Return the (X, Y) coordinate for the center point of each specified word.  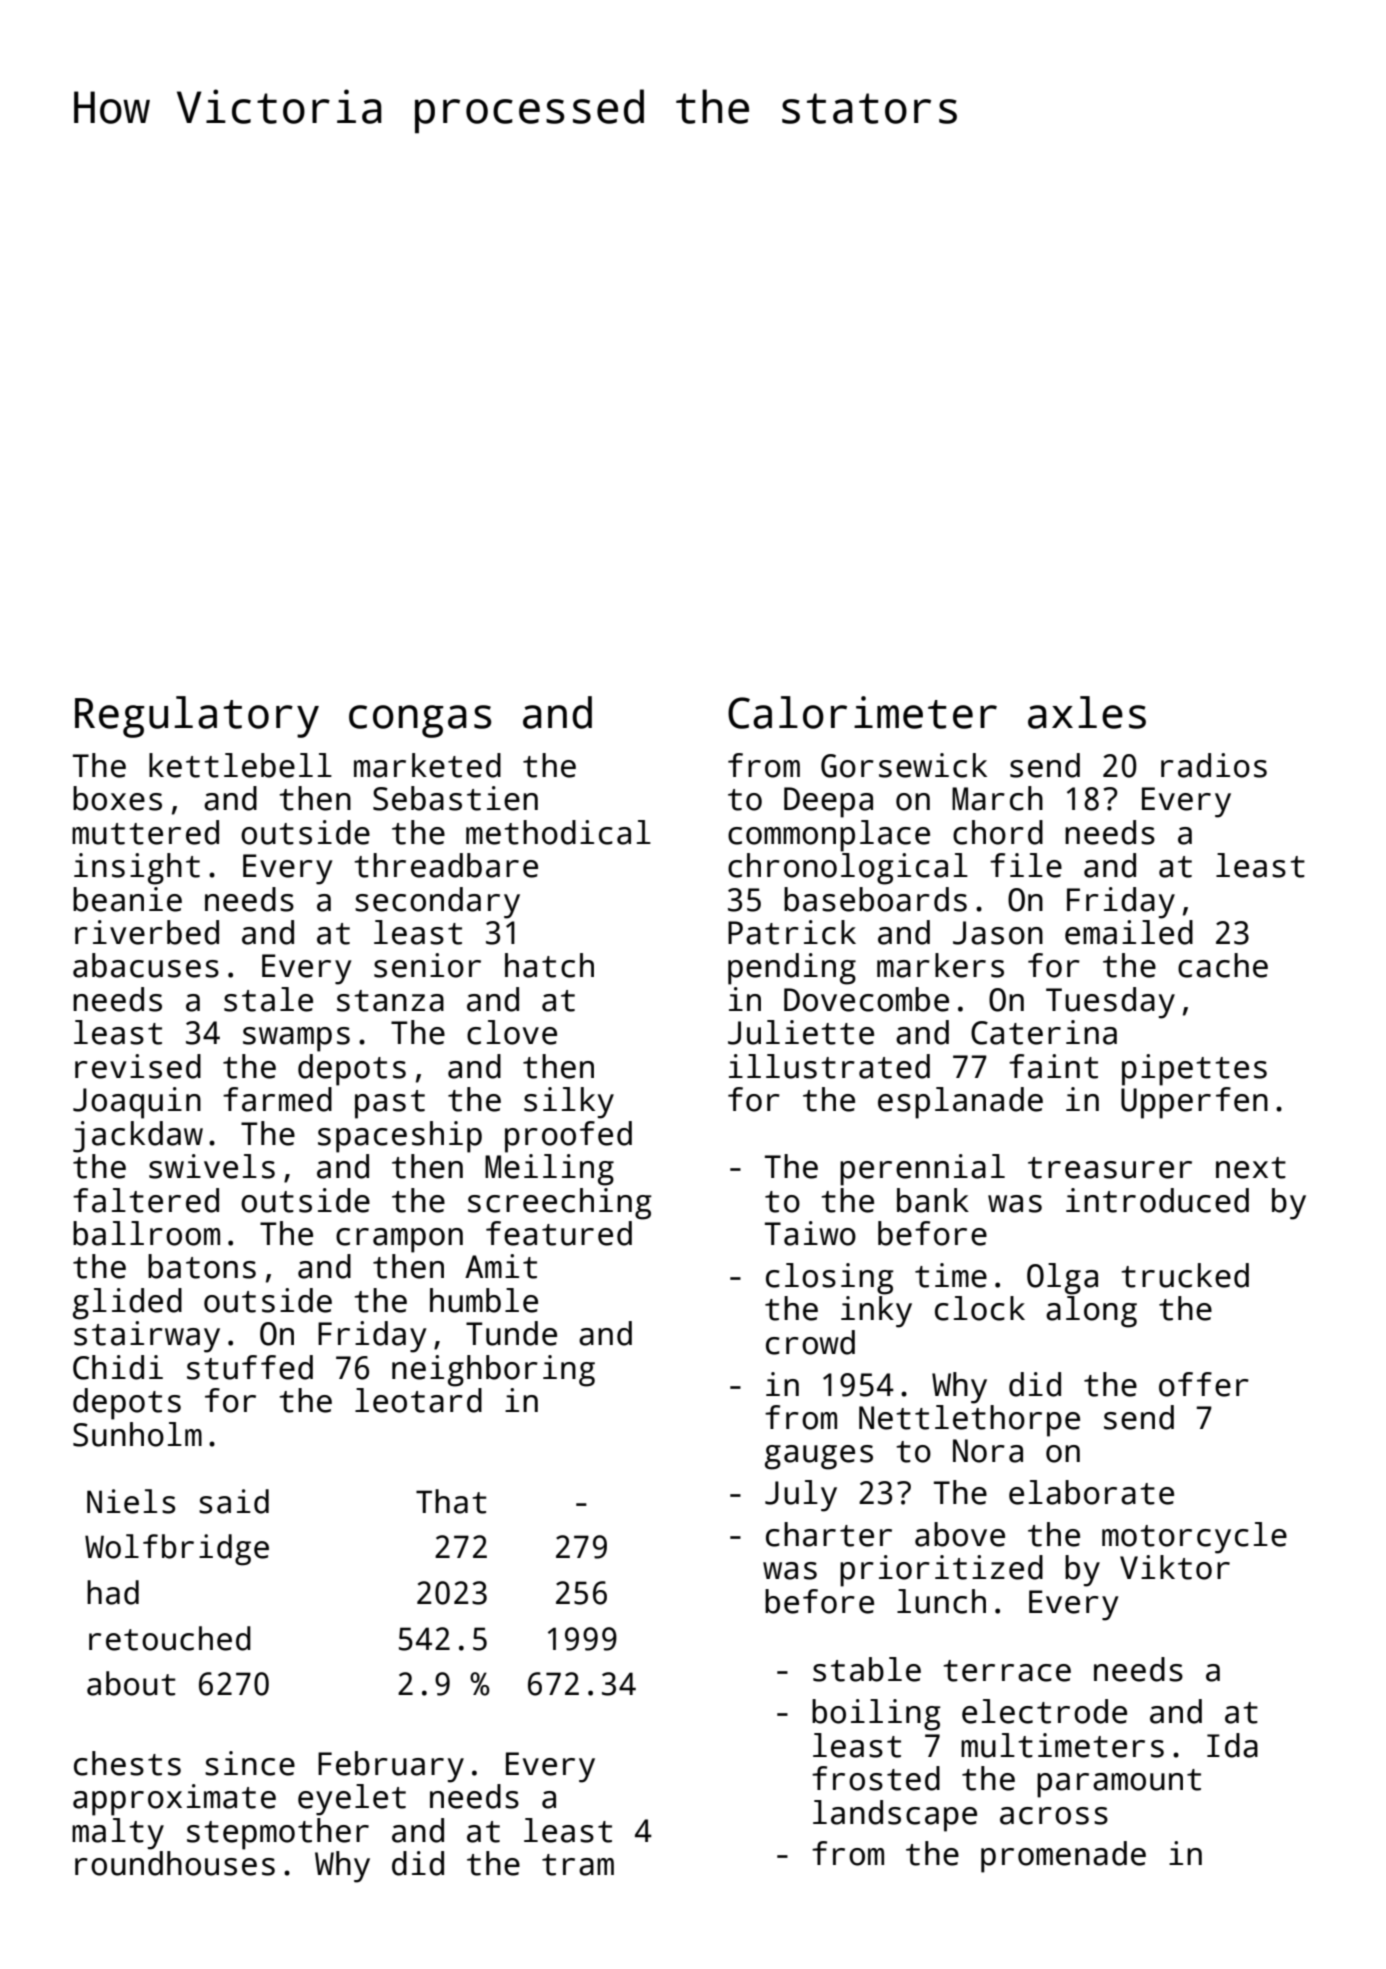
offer (1204, 1384)
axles (1087, 712)
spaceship (400, 1137)
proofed (568, 1137)
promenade (1063, 1857)
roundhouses (175, 1863)
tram (578, 1865)
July (801, 1496)
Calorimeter (862, 712)
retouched (170, 1638)
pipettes (1194, 1070)
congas (420, 721)
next (1251, 1168)
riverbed (147, 932)
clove (512, 1032)
